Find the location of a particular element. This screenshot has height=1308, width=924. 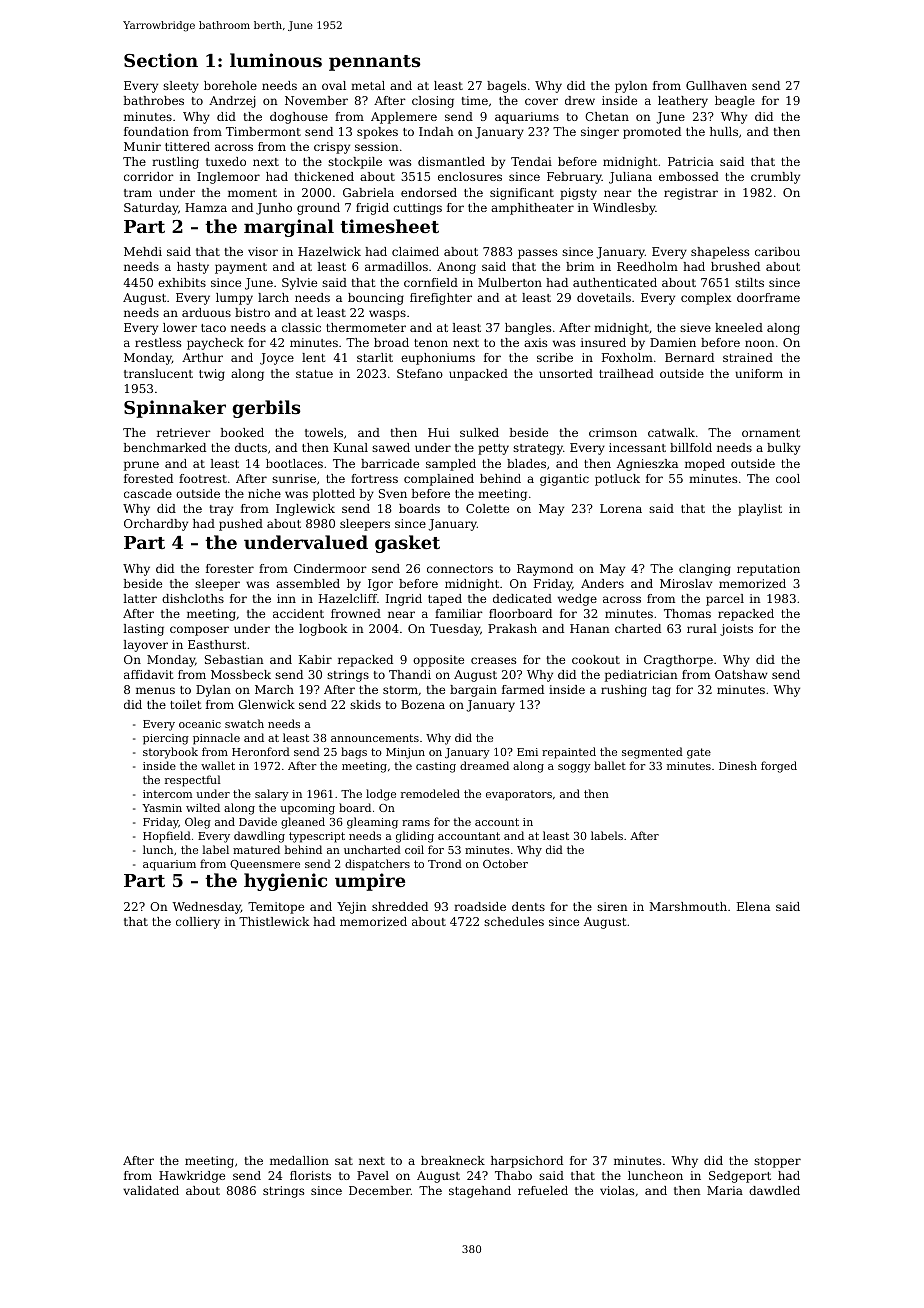

restless is located at coordinates (158, 342).
